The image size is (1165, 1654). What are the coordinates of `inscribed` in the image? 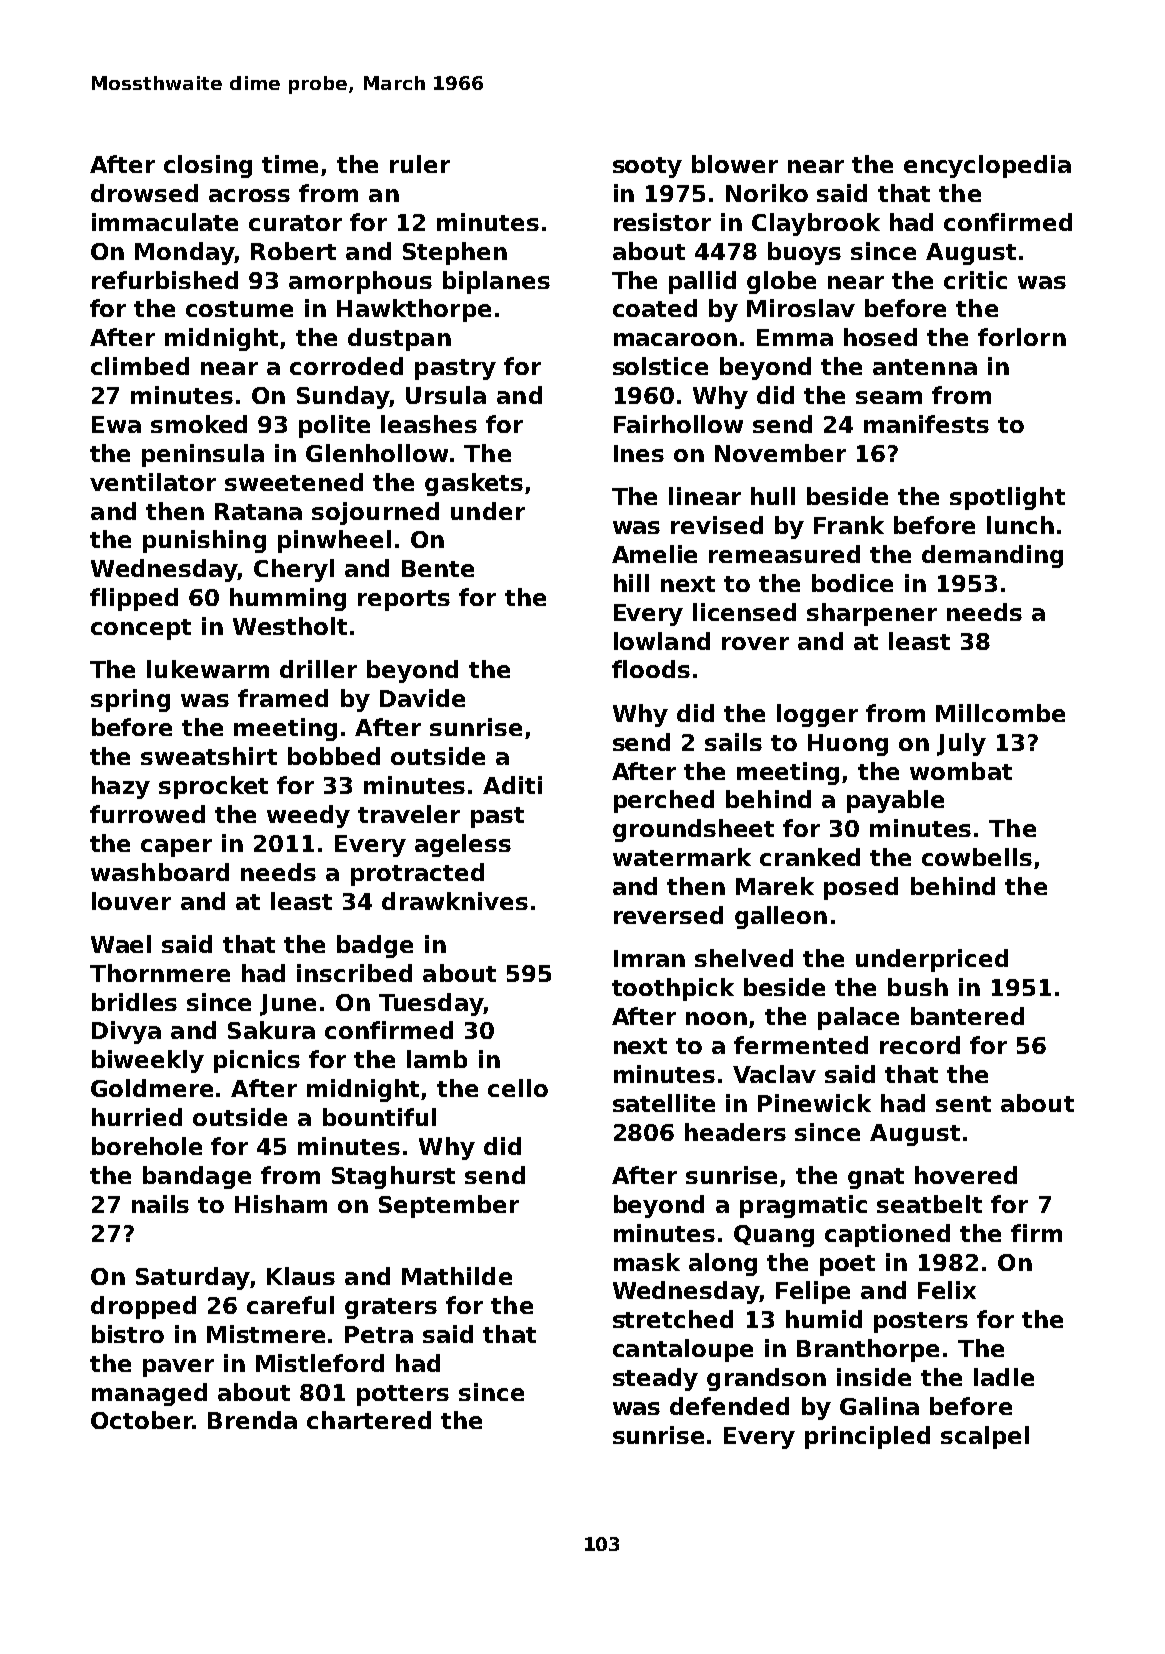 It's located at (354, 973).
